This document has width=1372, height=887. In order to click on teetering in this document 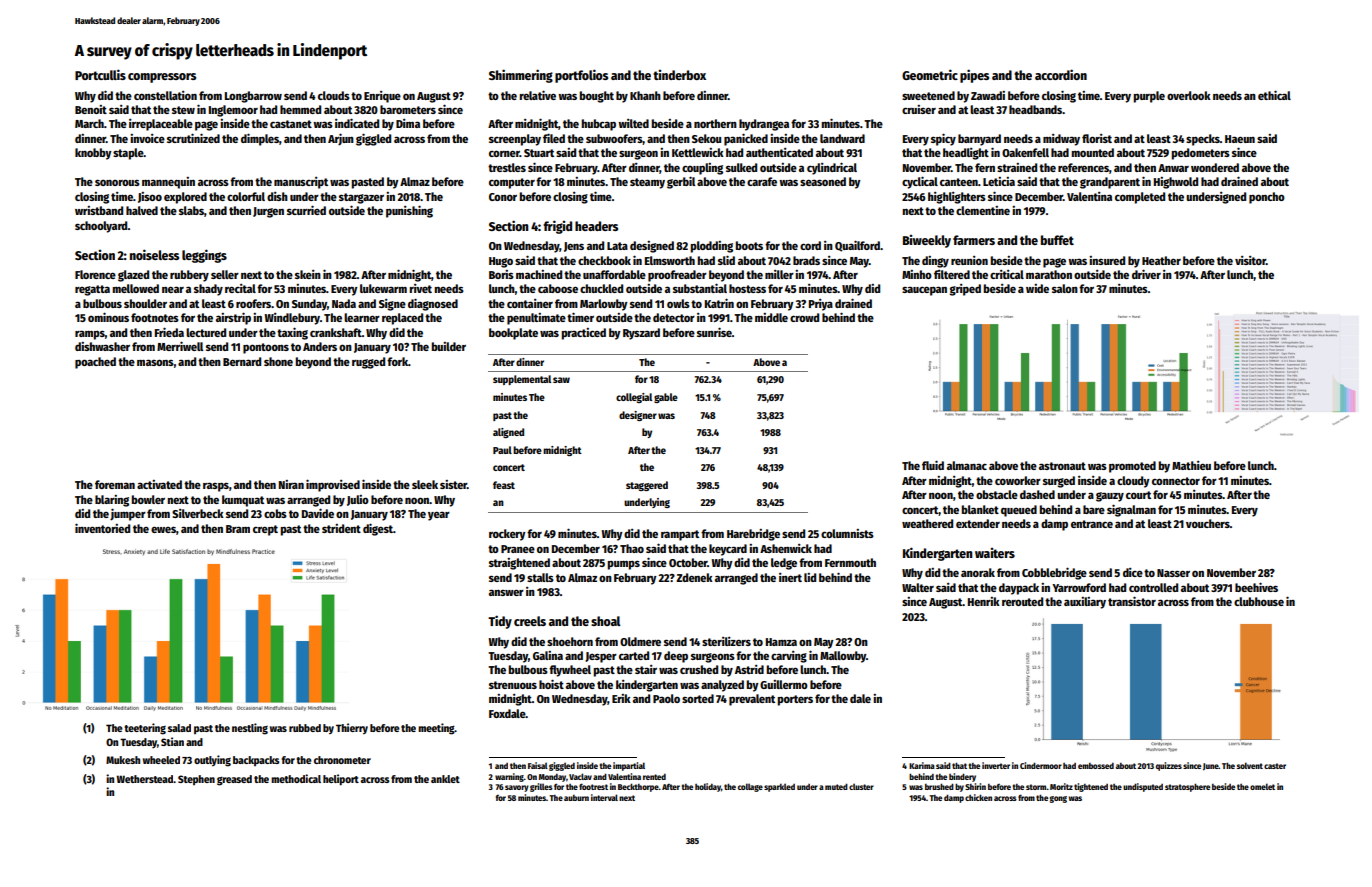, I will do `click(145, 729)`.
